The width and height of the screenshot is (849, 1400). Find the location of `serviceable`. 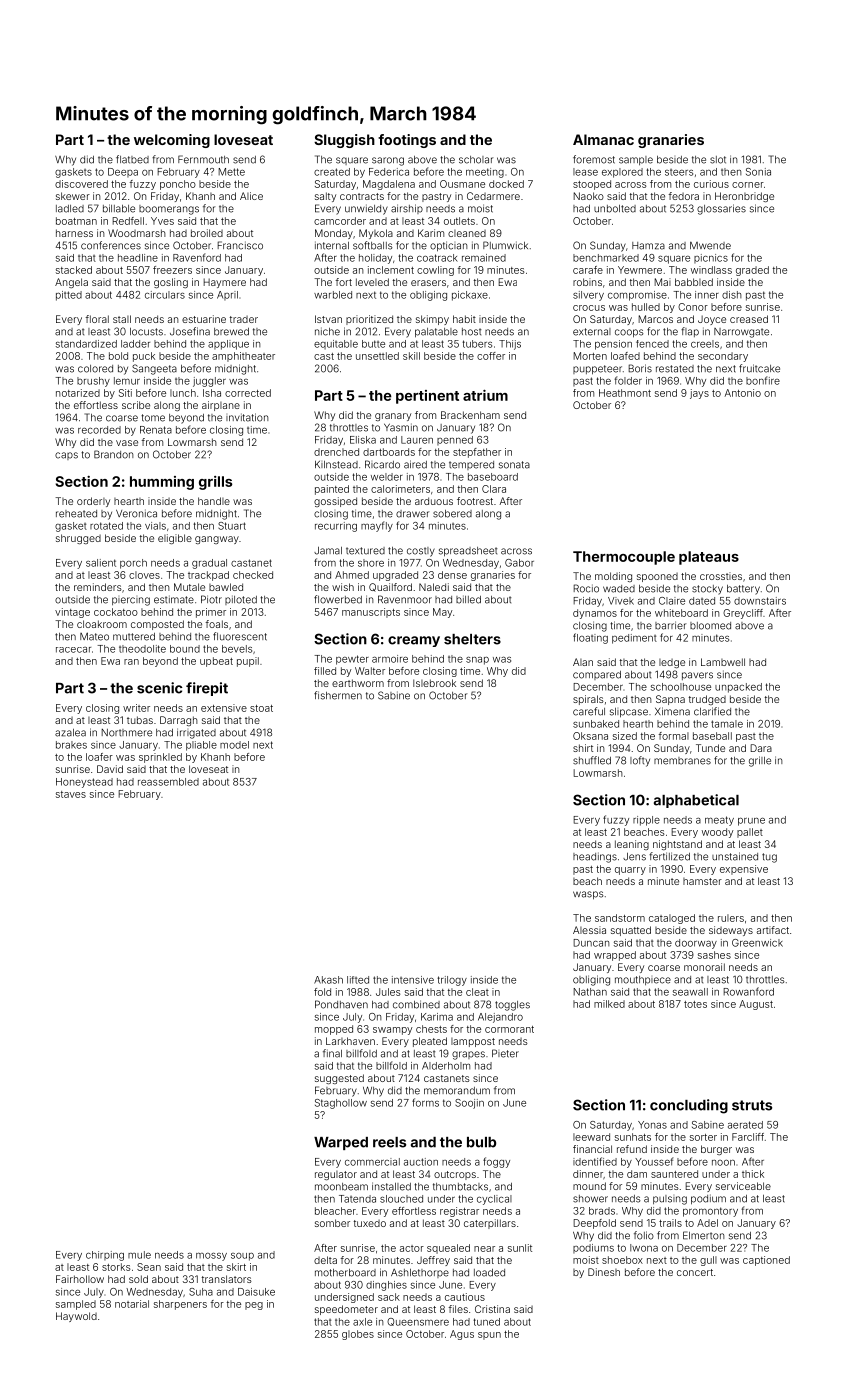

serviceable is located at coordinates (743, 1186).
